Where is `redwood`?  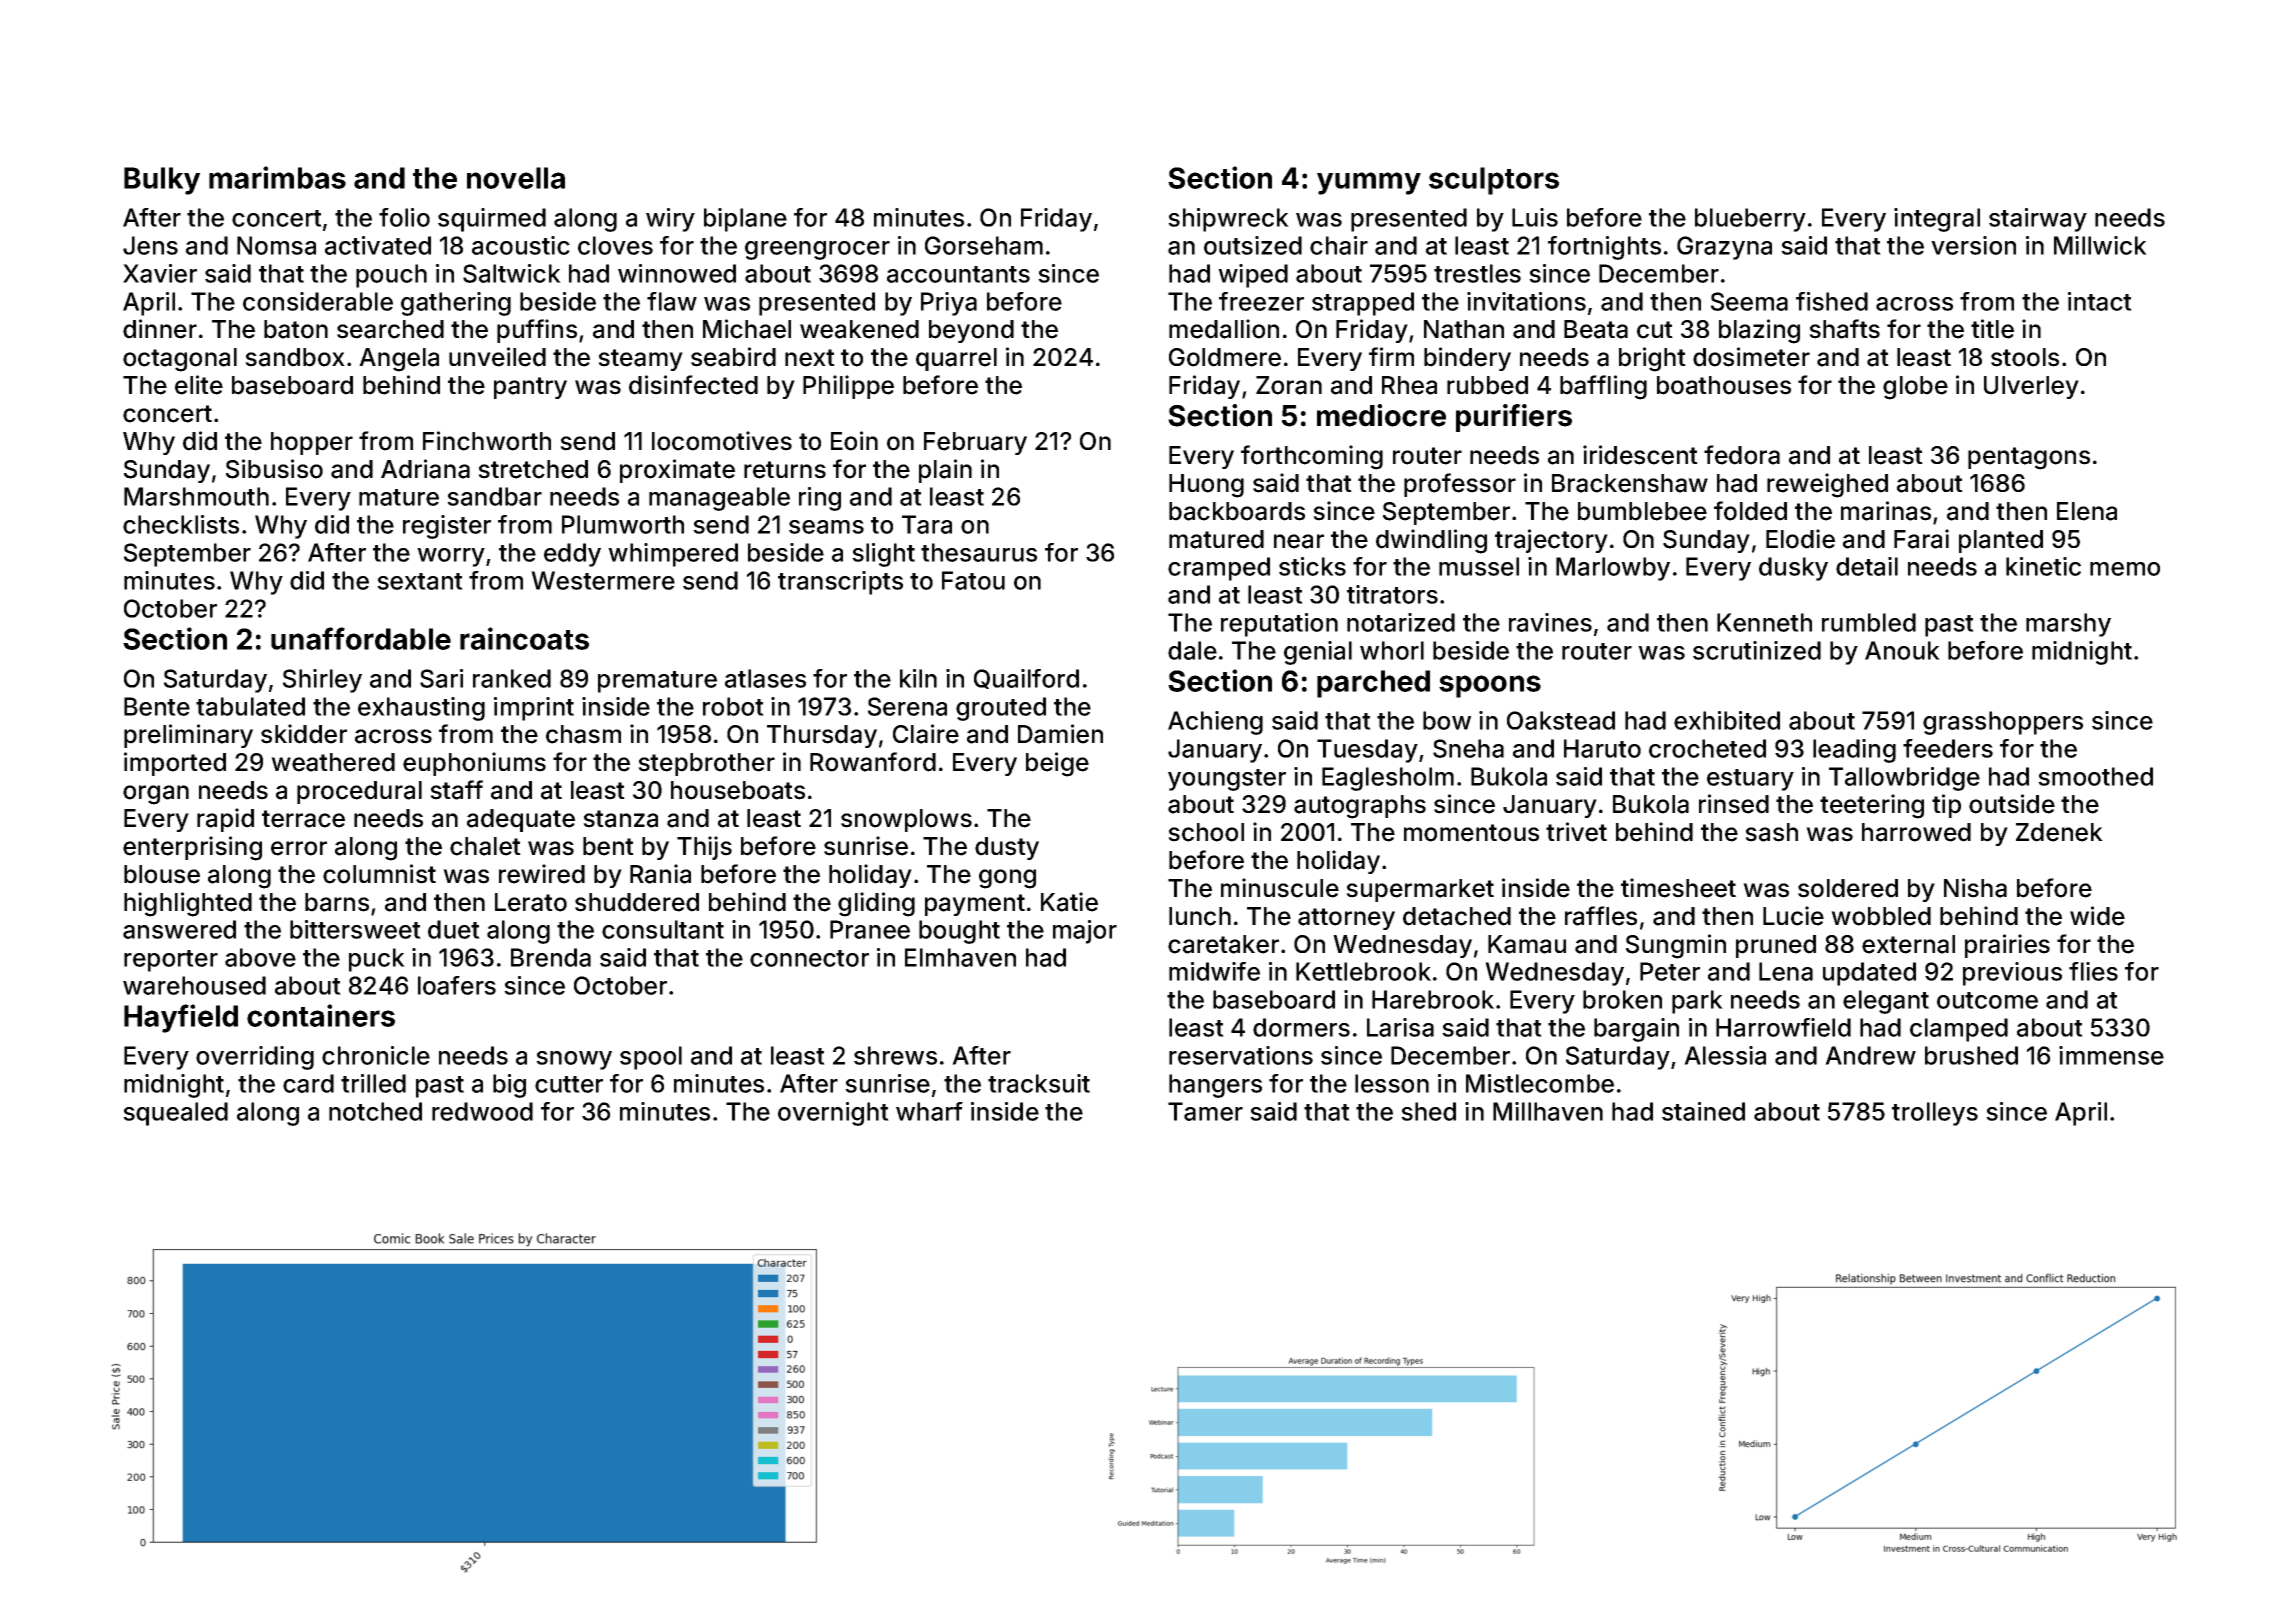
redwood is located at coordinates (482, 1111).
